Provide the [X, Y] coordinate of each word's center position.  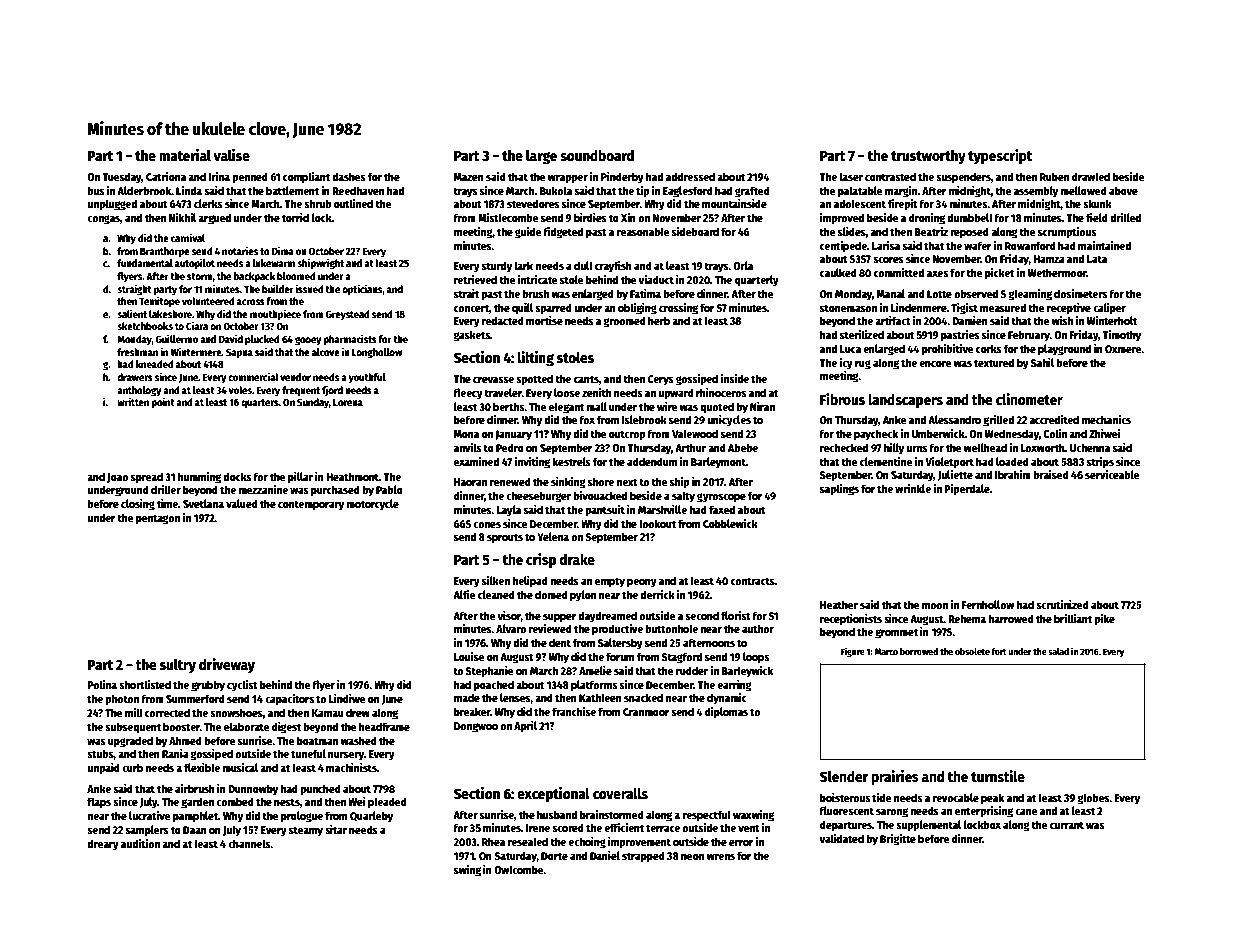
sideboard [695, 231]
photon [122, 700]
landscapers [905, 401]
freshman [137, 352]
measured [1003, 307]
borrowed [919, 651]
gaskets [471, 336]
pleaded [387, 803]
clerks [208, 203]
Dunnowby [253, 790]
